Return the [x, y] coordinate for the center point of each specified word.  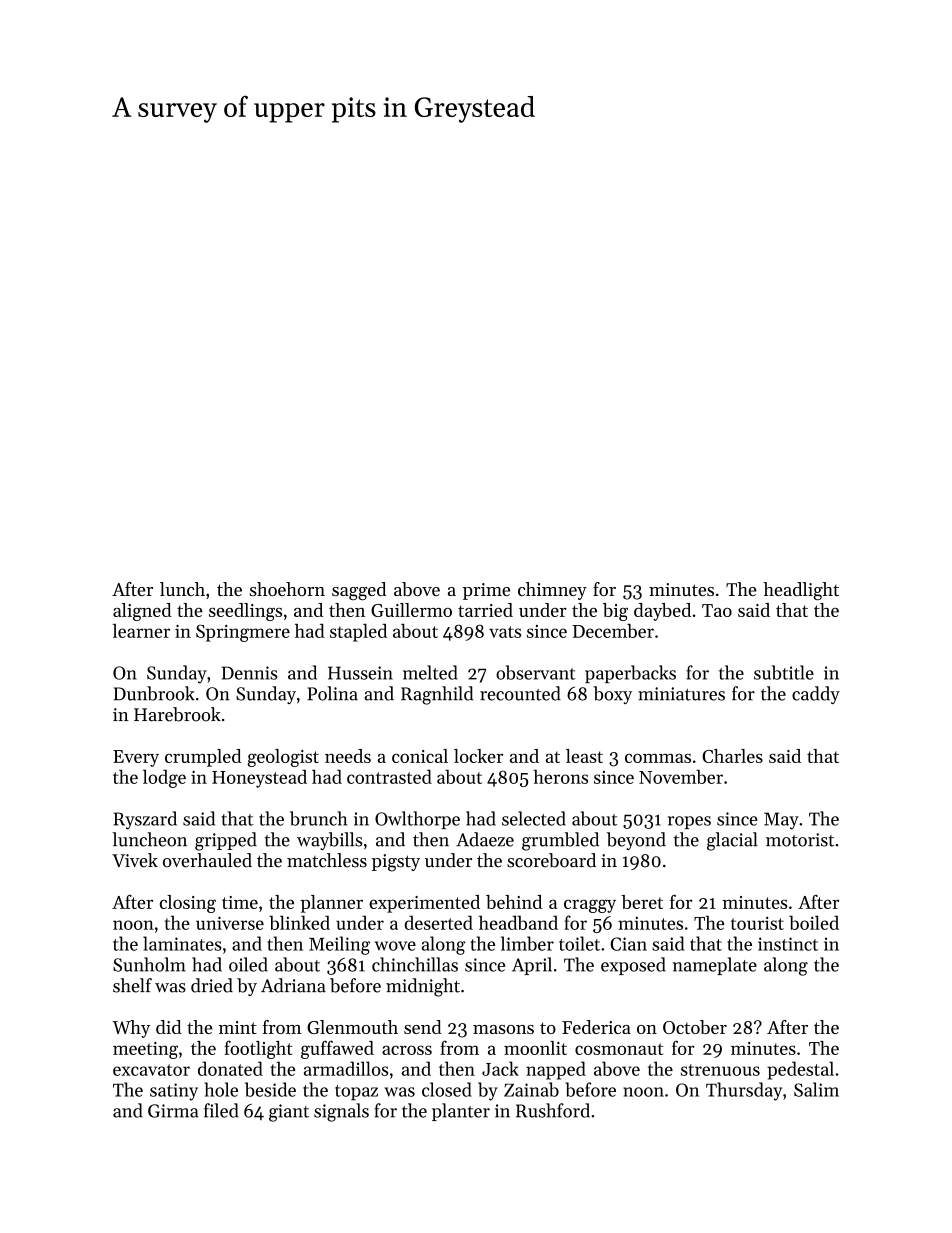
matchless [327, 860]
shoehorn [287, 589]
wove [395, 946]
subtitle [784, 672]
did [169, 1027]
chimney [552, 591]
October [695, 1027]
